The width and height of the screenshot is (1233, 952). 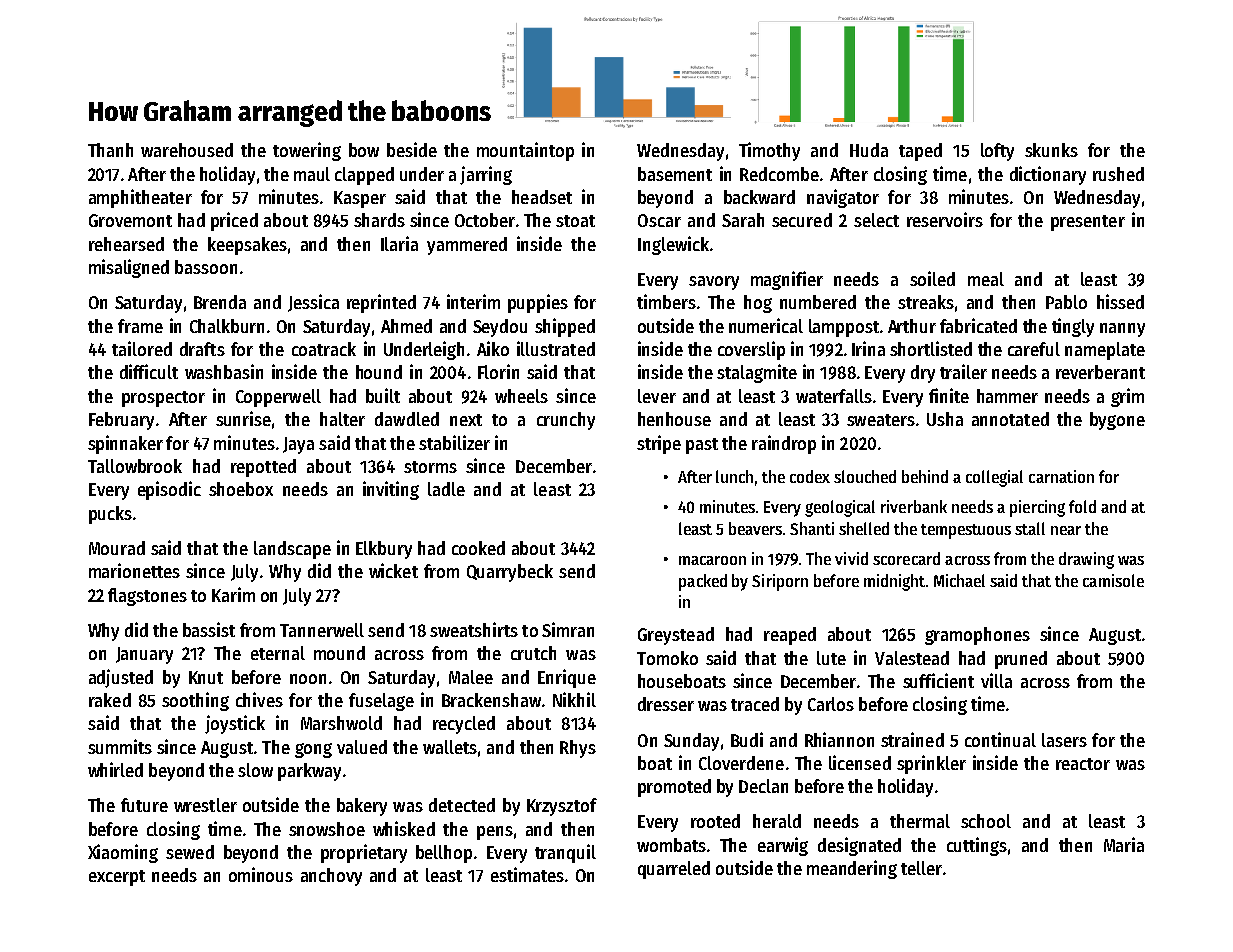 I want to click on Huda, so click(x=869, y=150).
